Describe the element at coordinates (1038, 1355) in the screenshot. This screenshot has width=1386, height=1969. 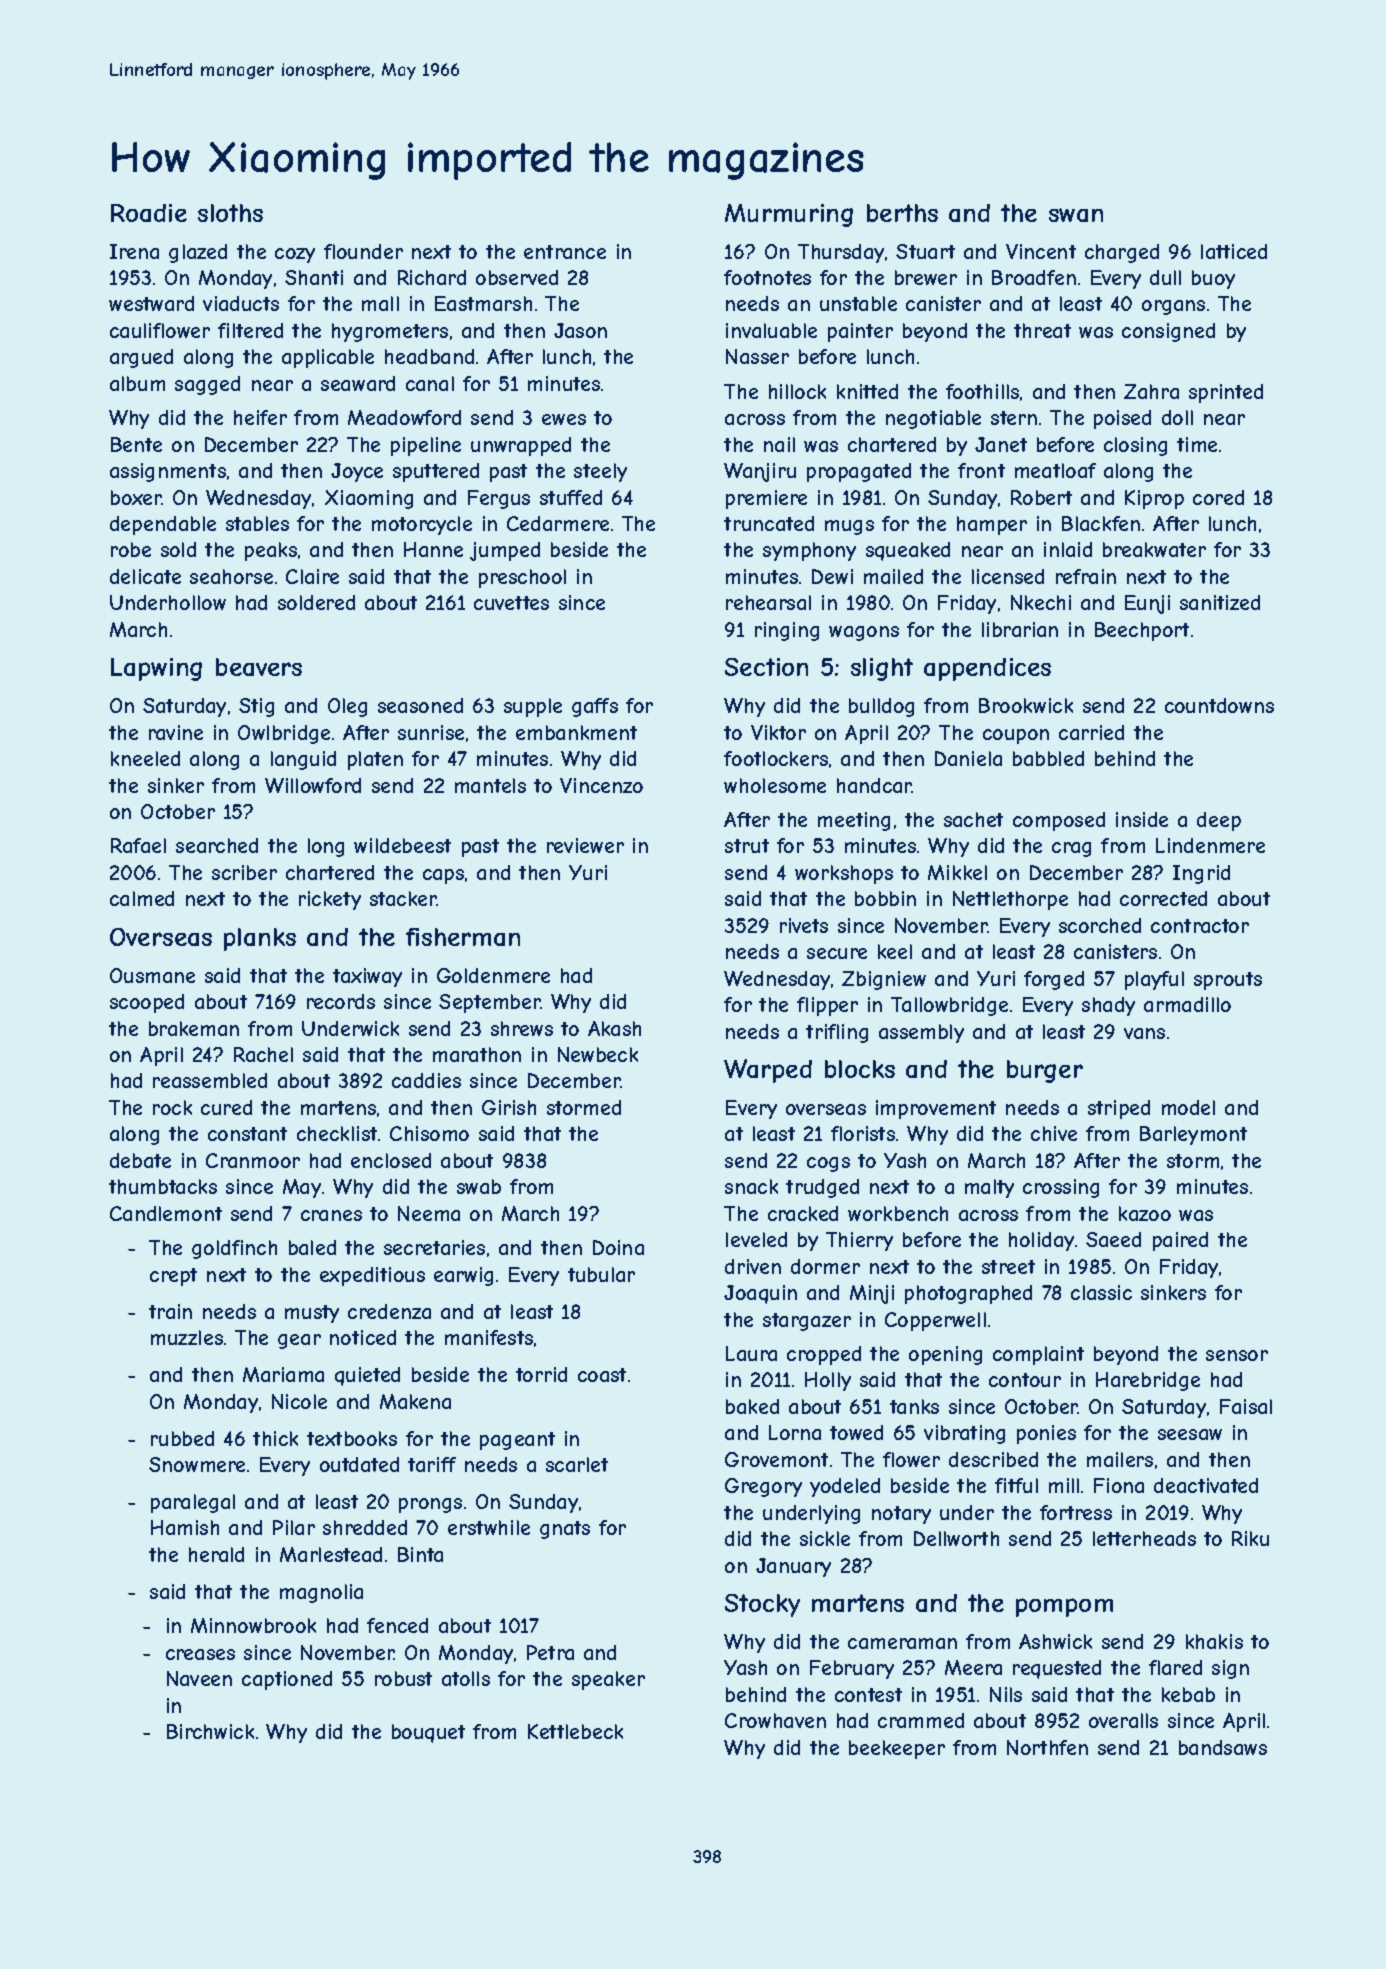
I see `complaint` at that location.
